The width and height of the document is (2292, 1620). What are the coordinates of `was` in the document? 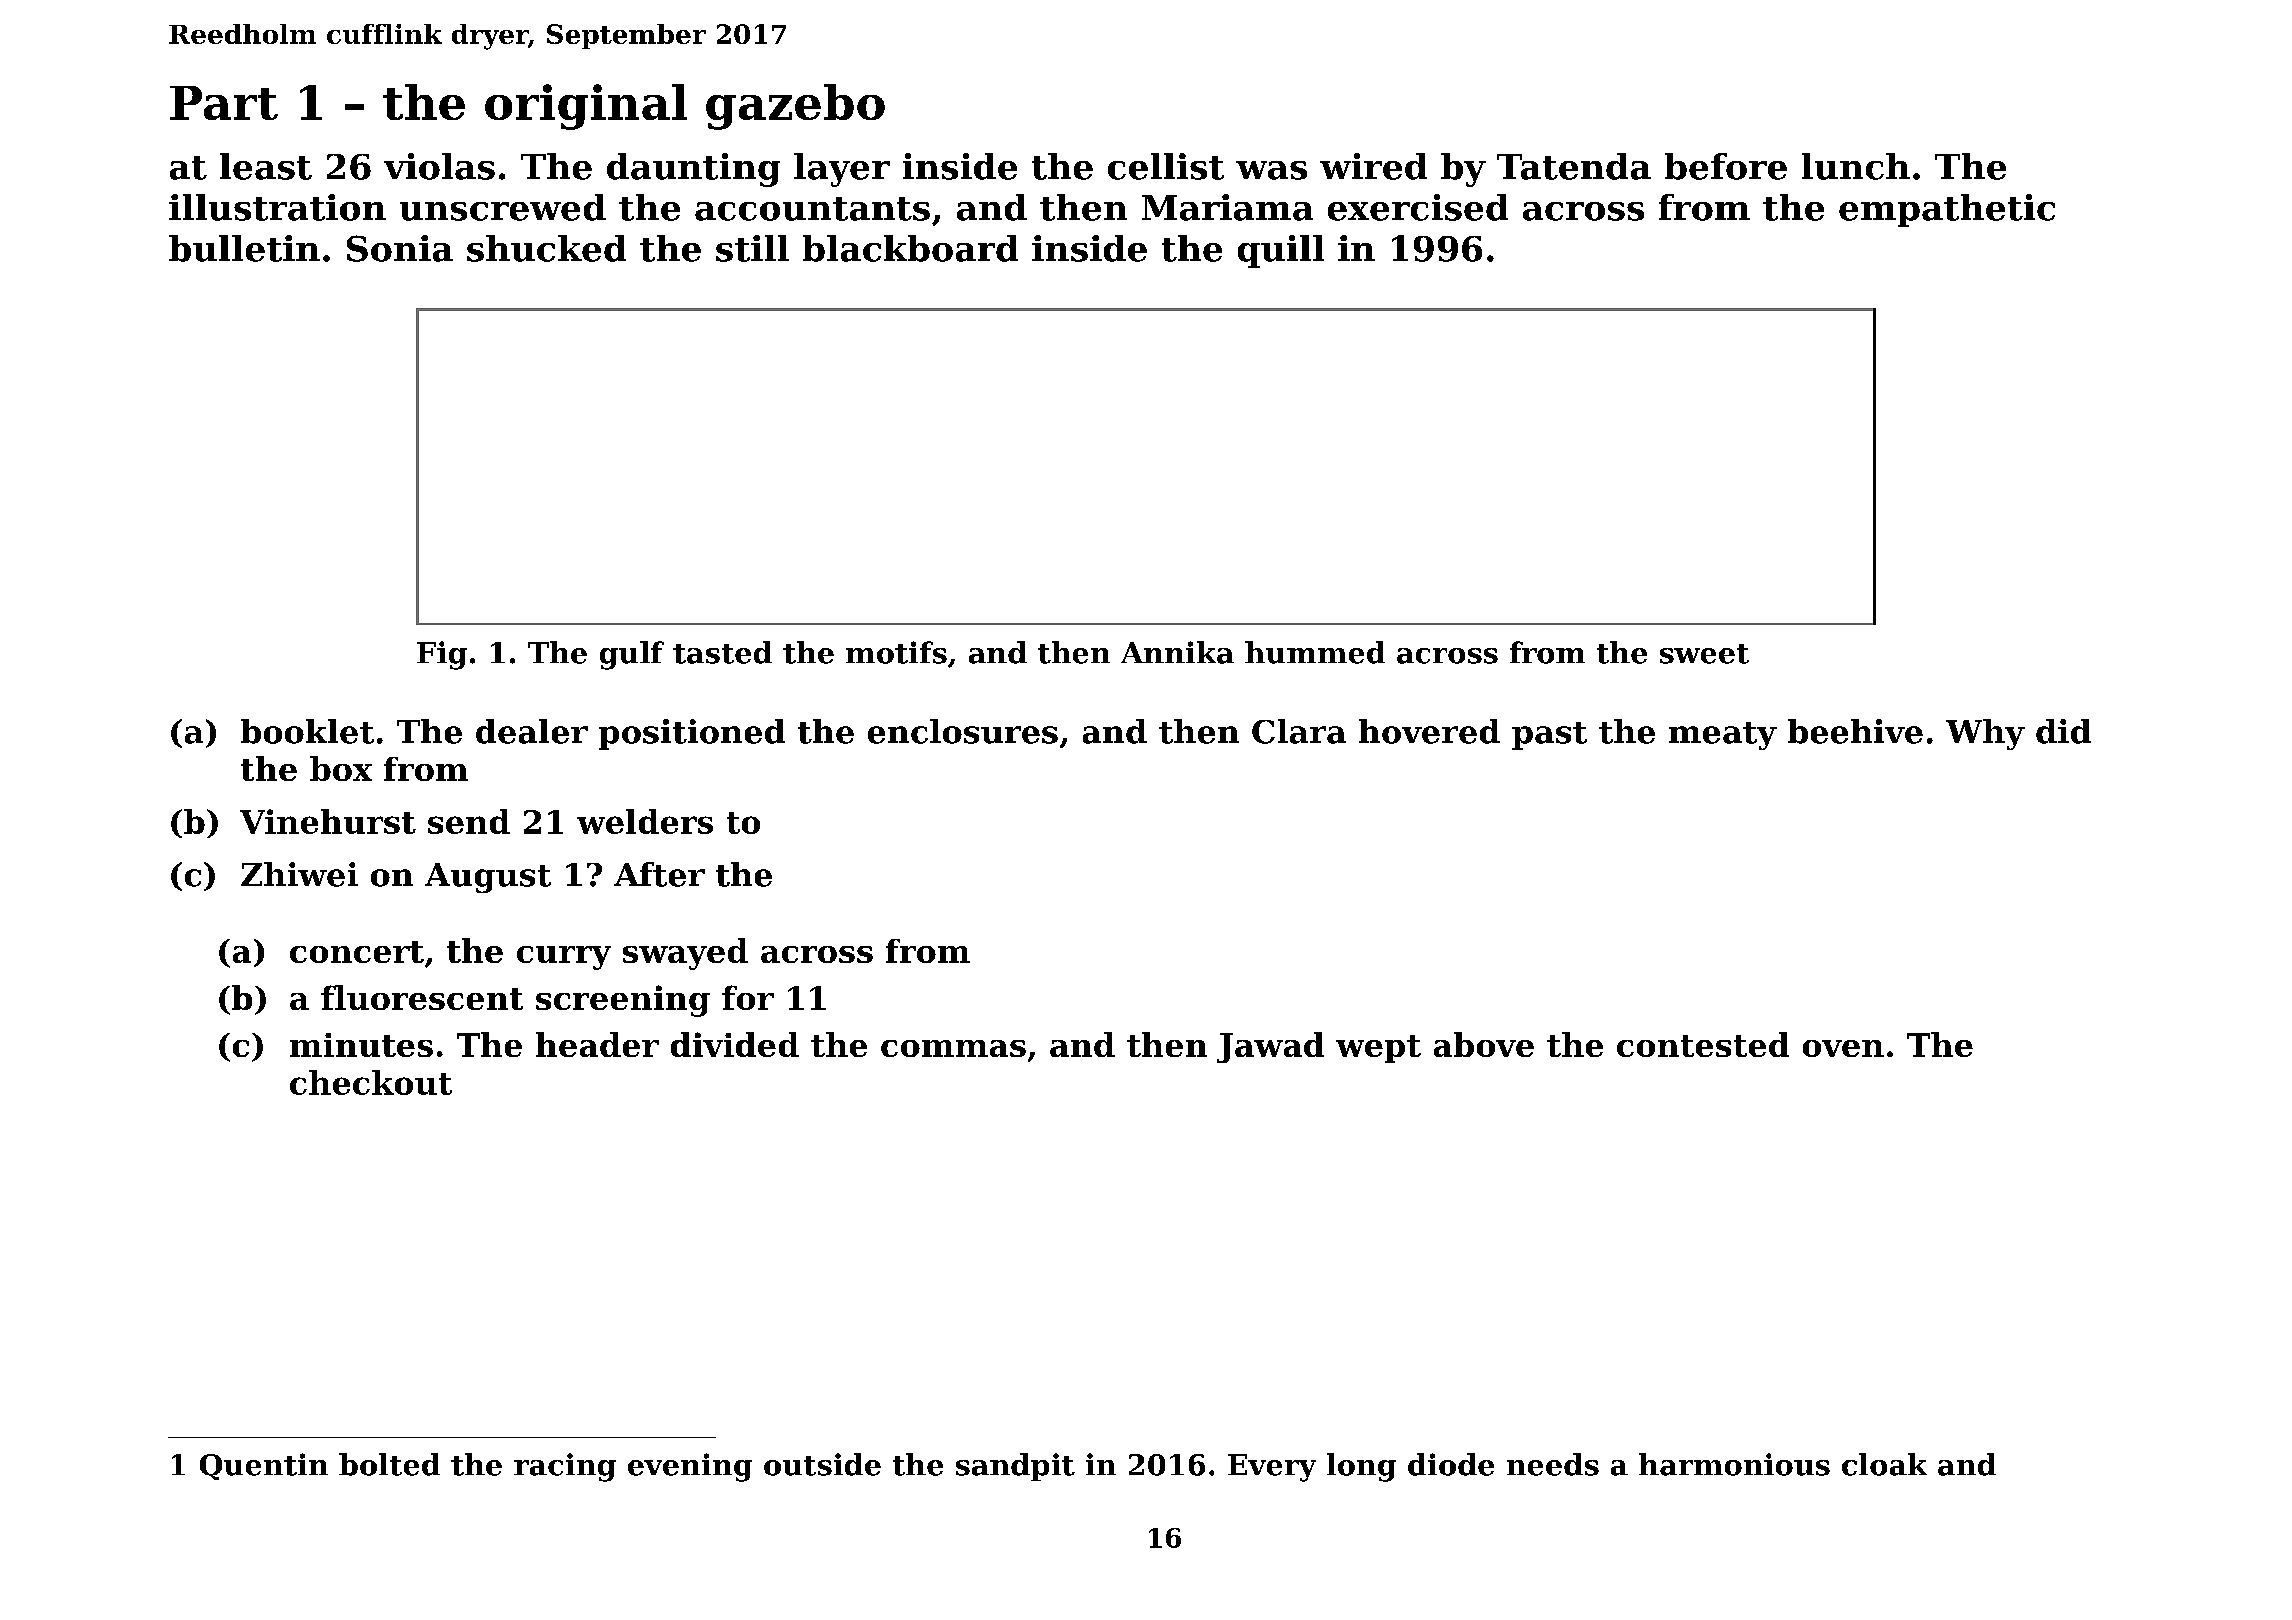 It's located at (1271, 170).
